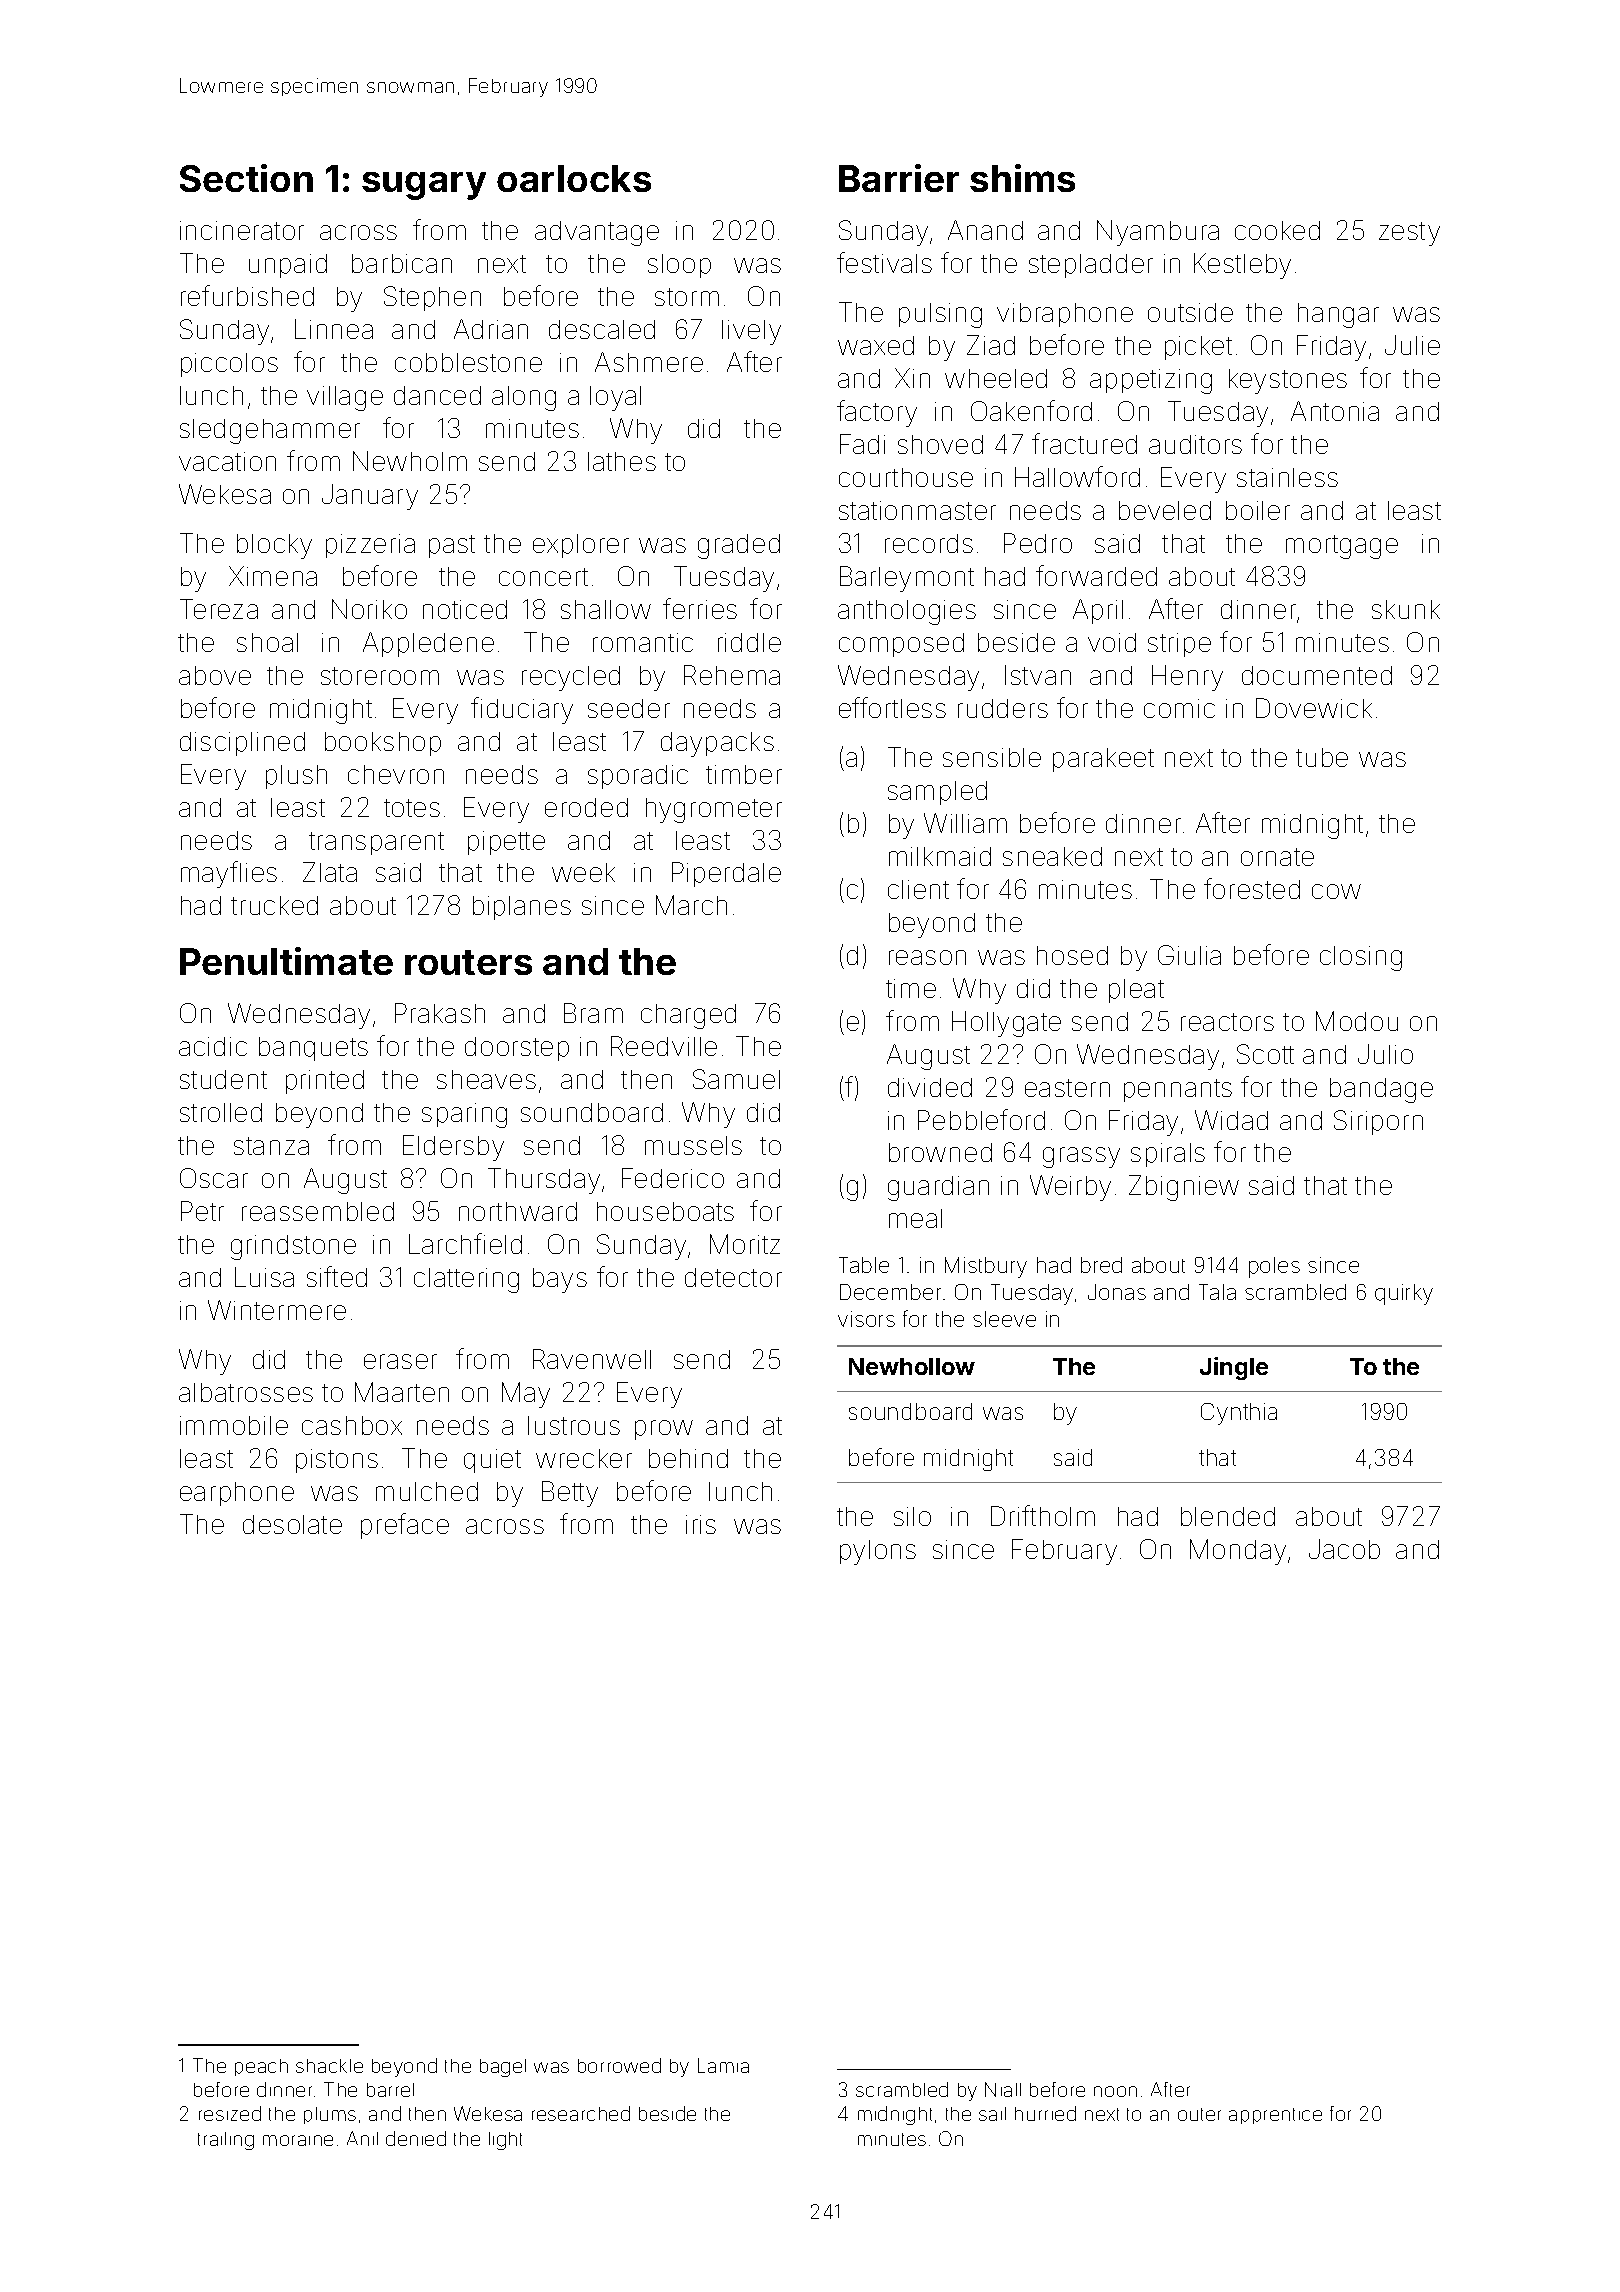 Image resolution: width=1620 pixels, height=2292 pixels. Describe the element at coordinates (491, 329) in the document. I see `Adrian` at that location.
